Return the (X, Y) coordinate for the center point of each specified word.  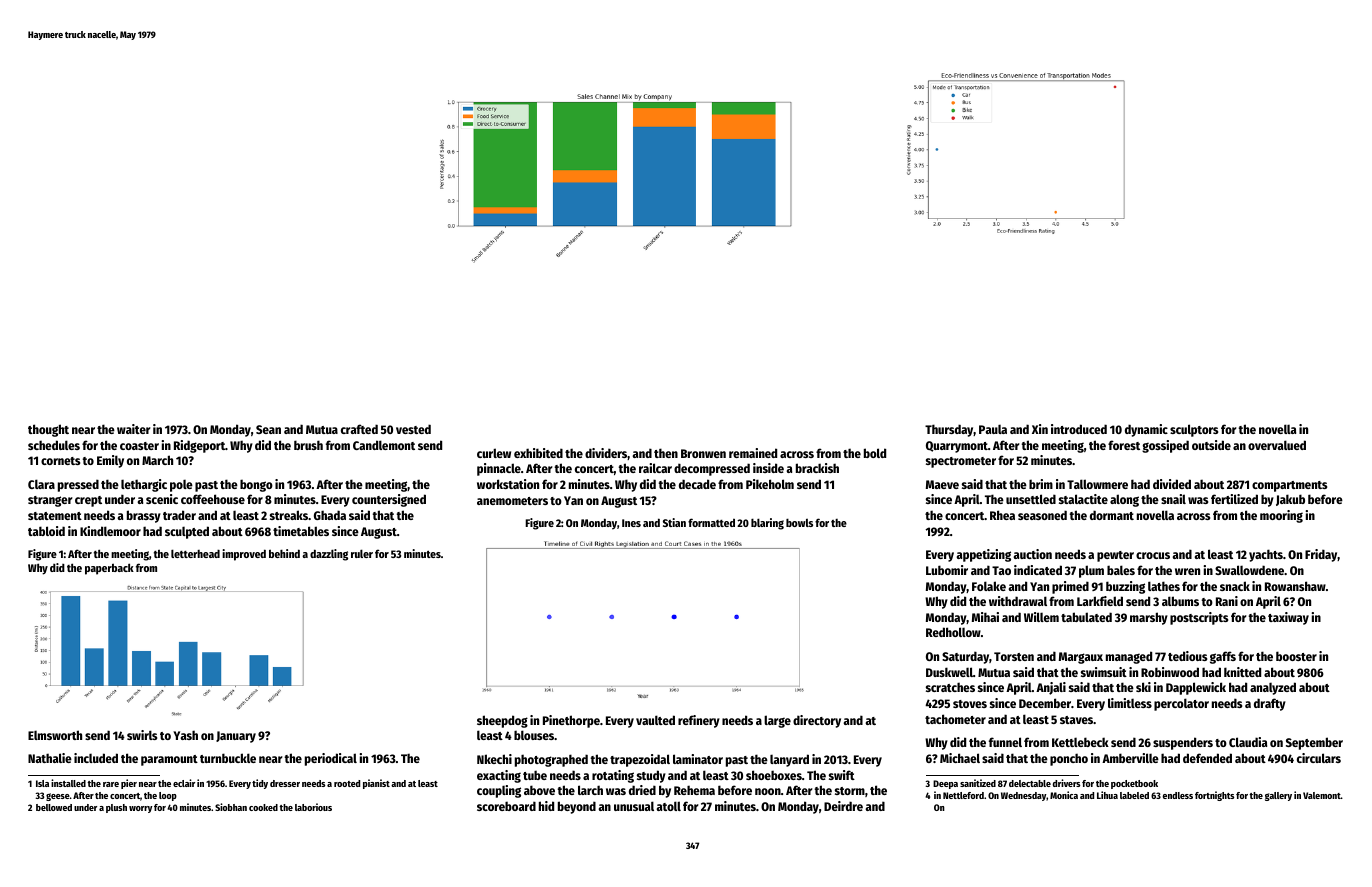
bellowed (54, 807)
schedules (54, 445)
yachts (1266, 555)
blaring (767, 524)
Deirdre (843, 806)
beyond (577, 807)
